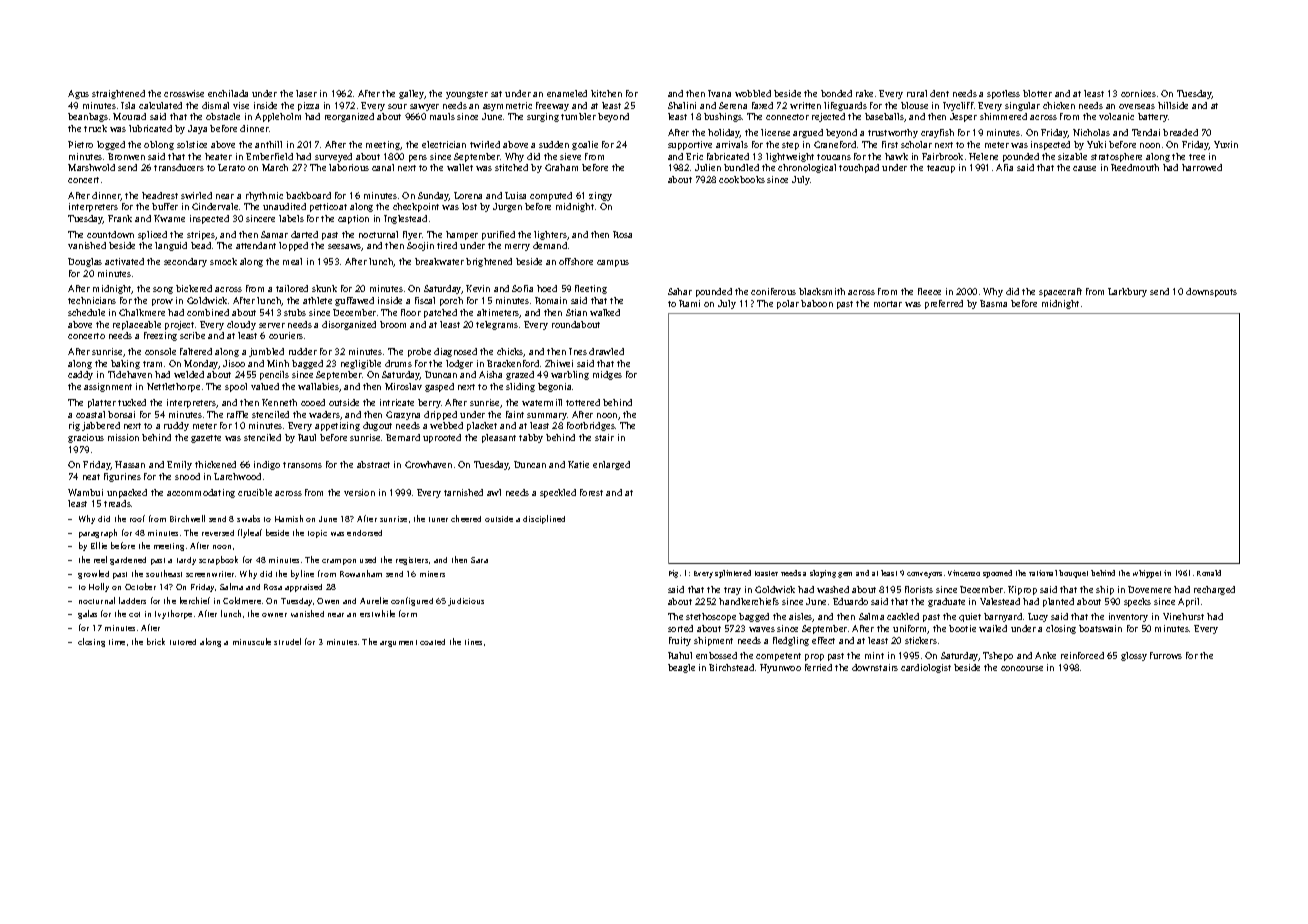 The image size is (1308, 924). What do you see at coordinates (993, 303) in the screenshot?
I see `Basma` at bounding box center [993, 303].
